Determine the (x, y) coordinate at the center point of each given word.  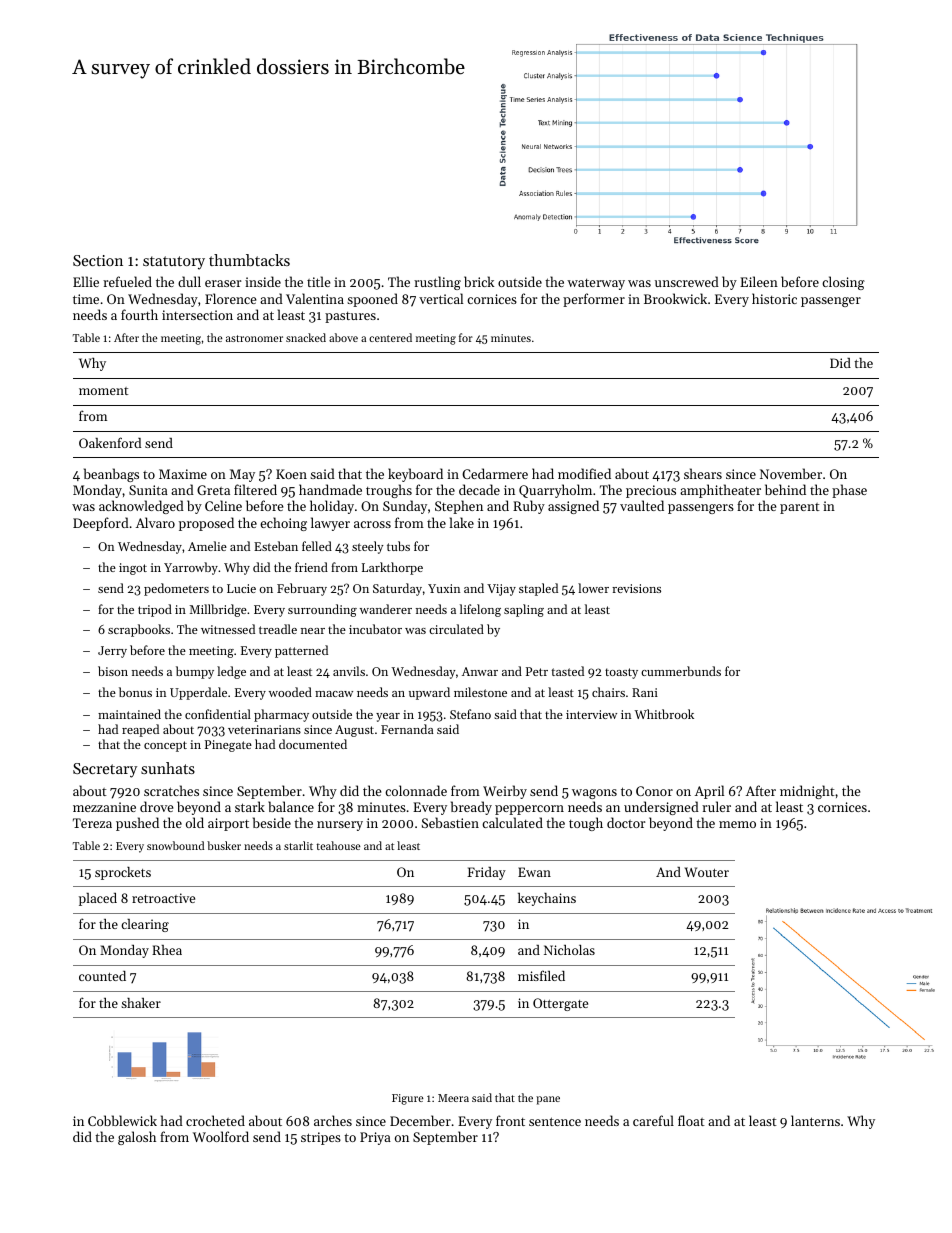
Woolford (221, 1136)
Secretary (105, 770)
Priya (375, 1138)
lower (593, 588)
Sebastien (450, 822)
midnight (807, 792)
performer (594, 300)
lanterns (815, 1120)
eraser (223, 283)
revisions (636, 588)
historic (774, 298)
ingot (133, 569)
